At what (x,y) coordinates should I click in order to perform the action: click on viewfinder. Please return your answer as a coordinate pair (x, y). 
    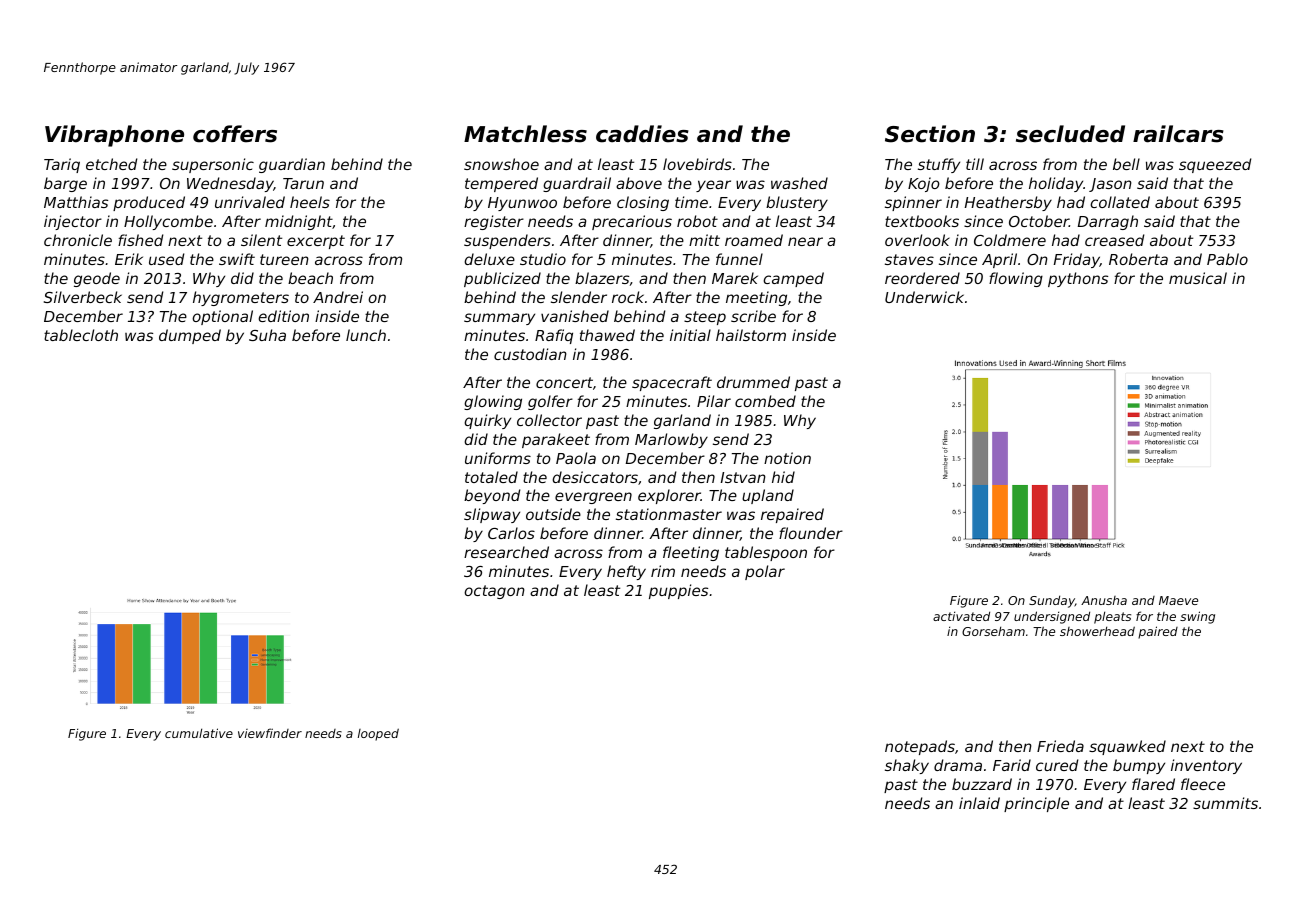
    Looking at the image, I should click on (270, 733).
